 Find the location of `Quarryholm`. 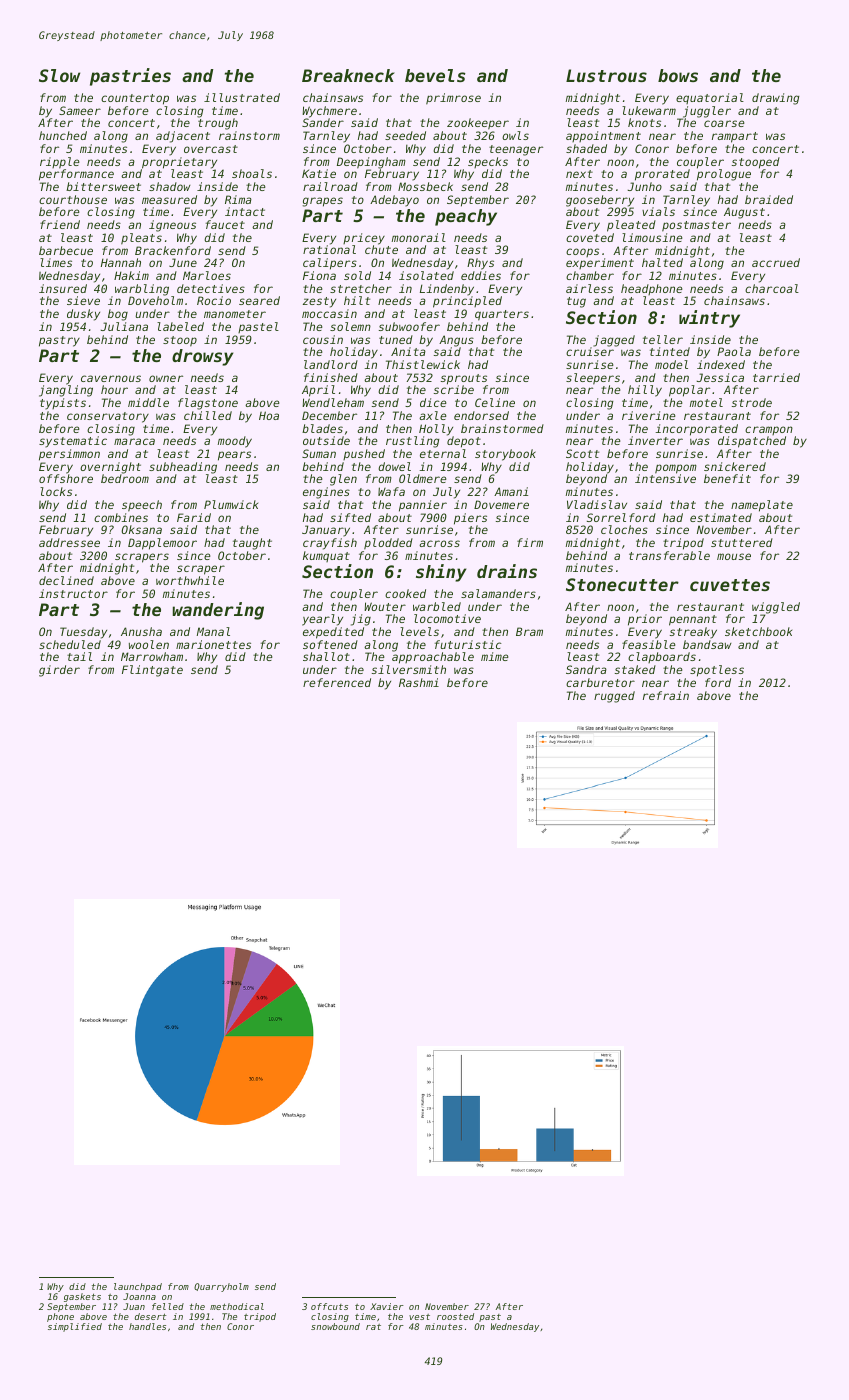

Quarryholm is located at coordinates (221, 1287).
